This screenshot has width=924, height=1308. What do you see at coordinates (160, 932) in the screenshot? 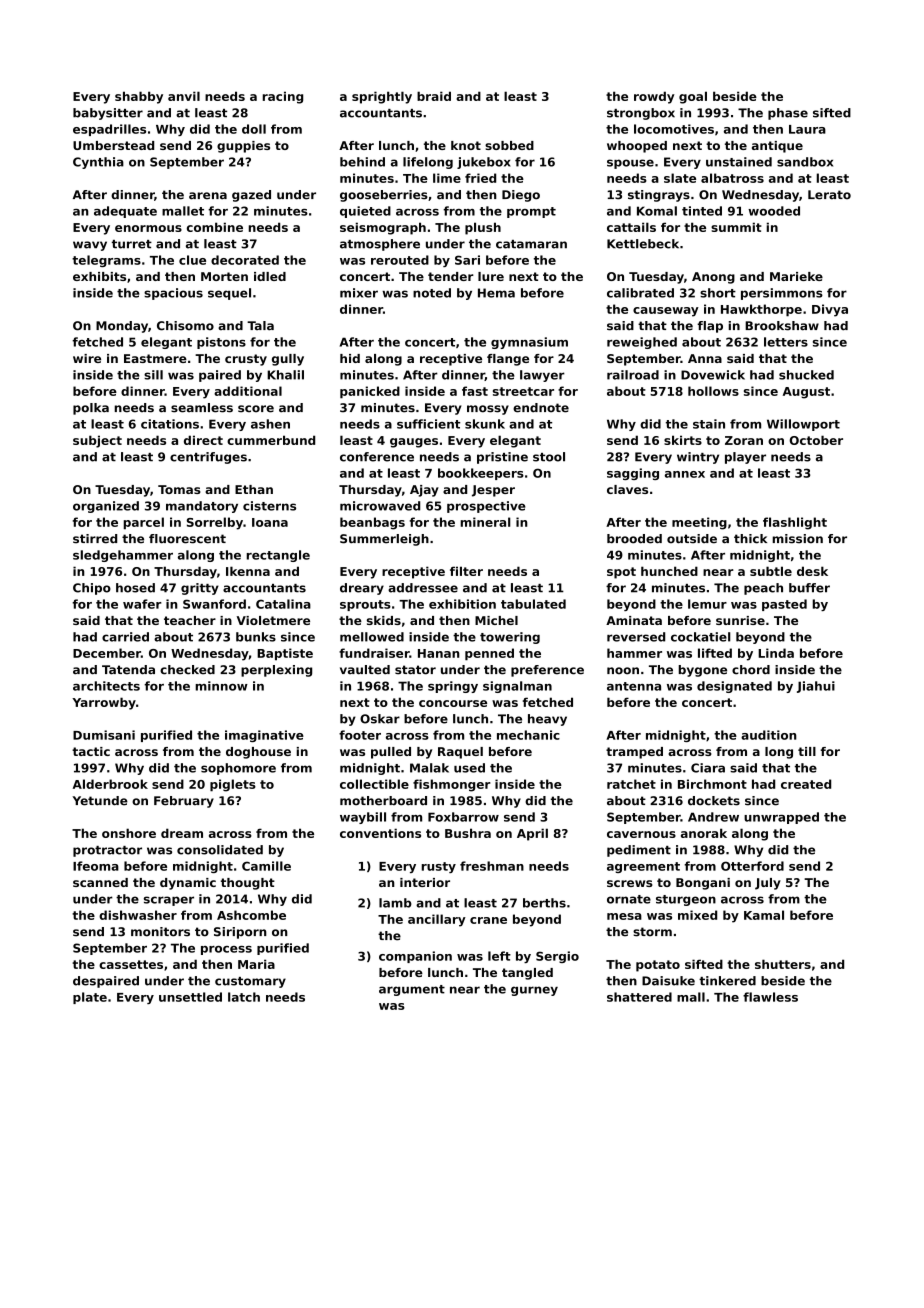
I see `monitors` at bounding box center [160, 932].
